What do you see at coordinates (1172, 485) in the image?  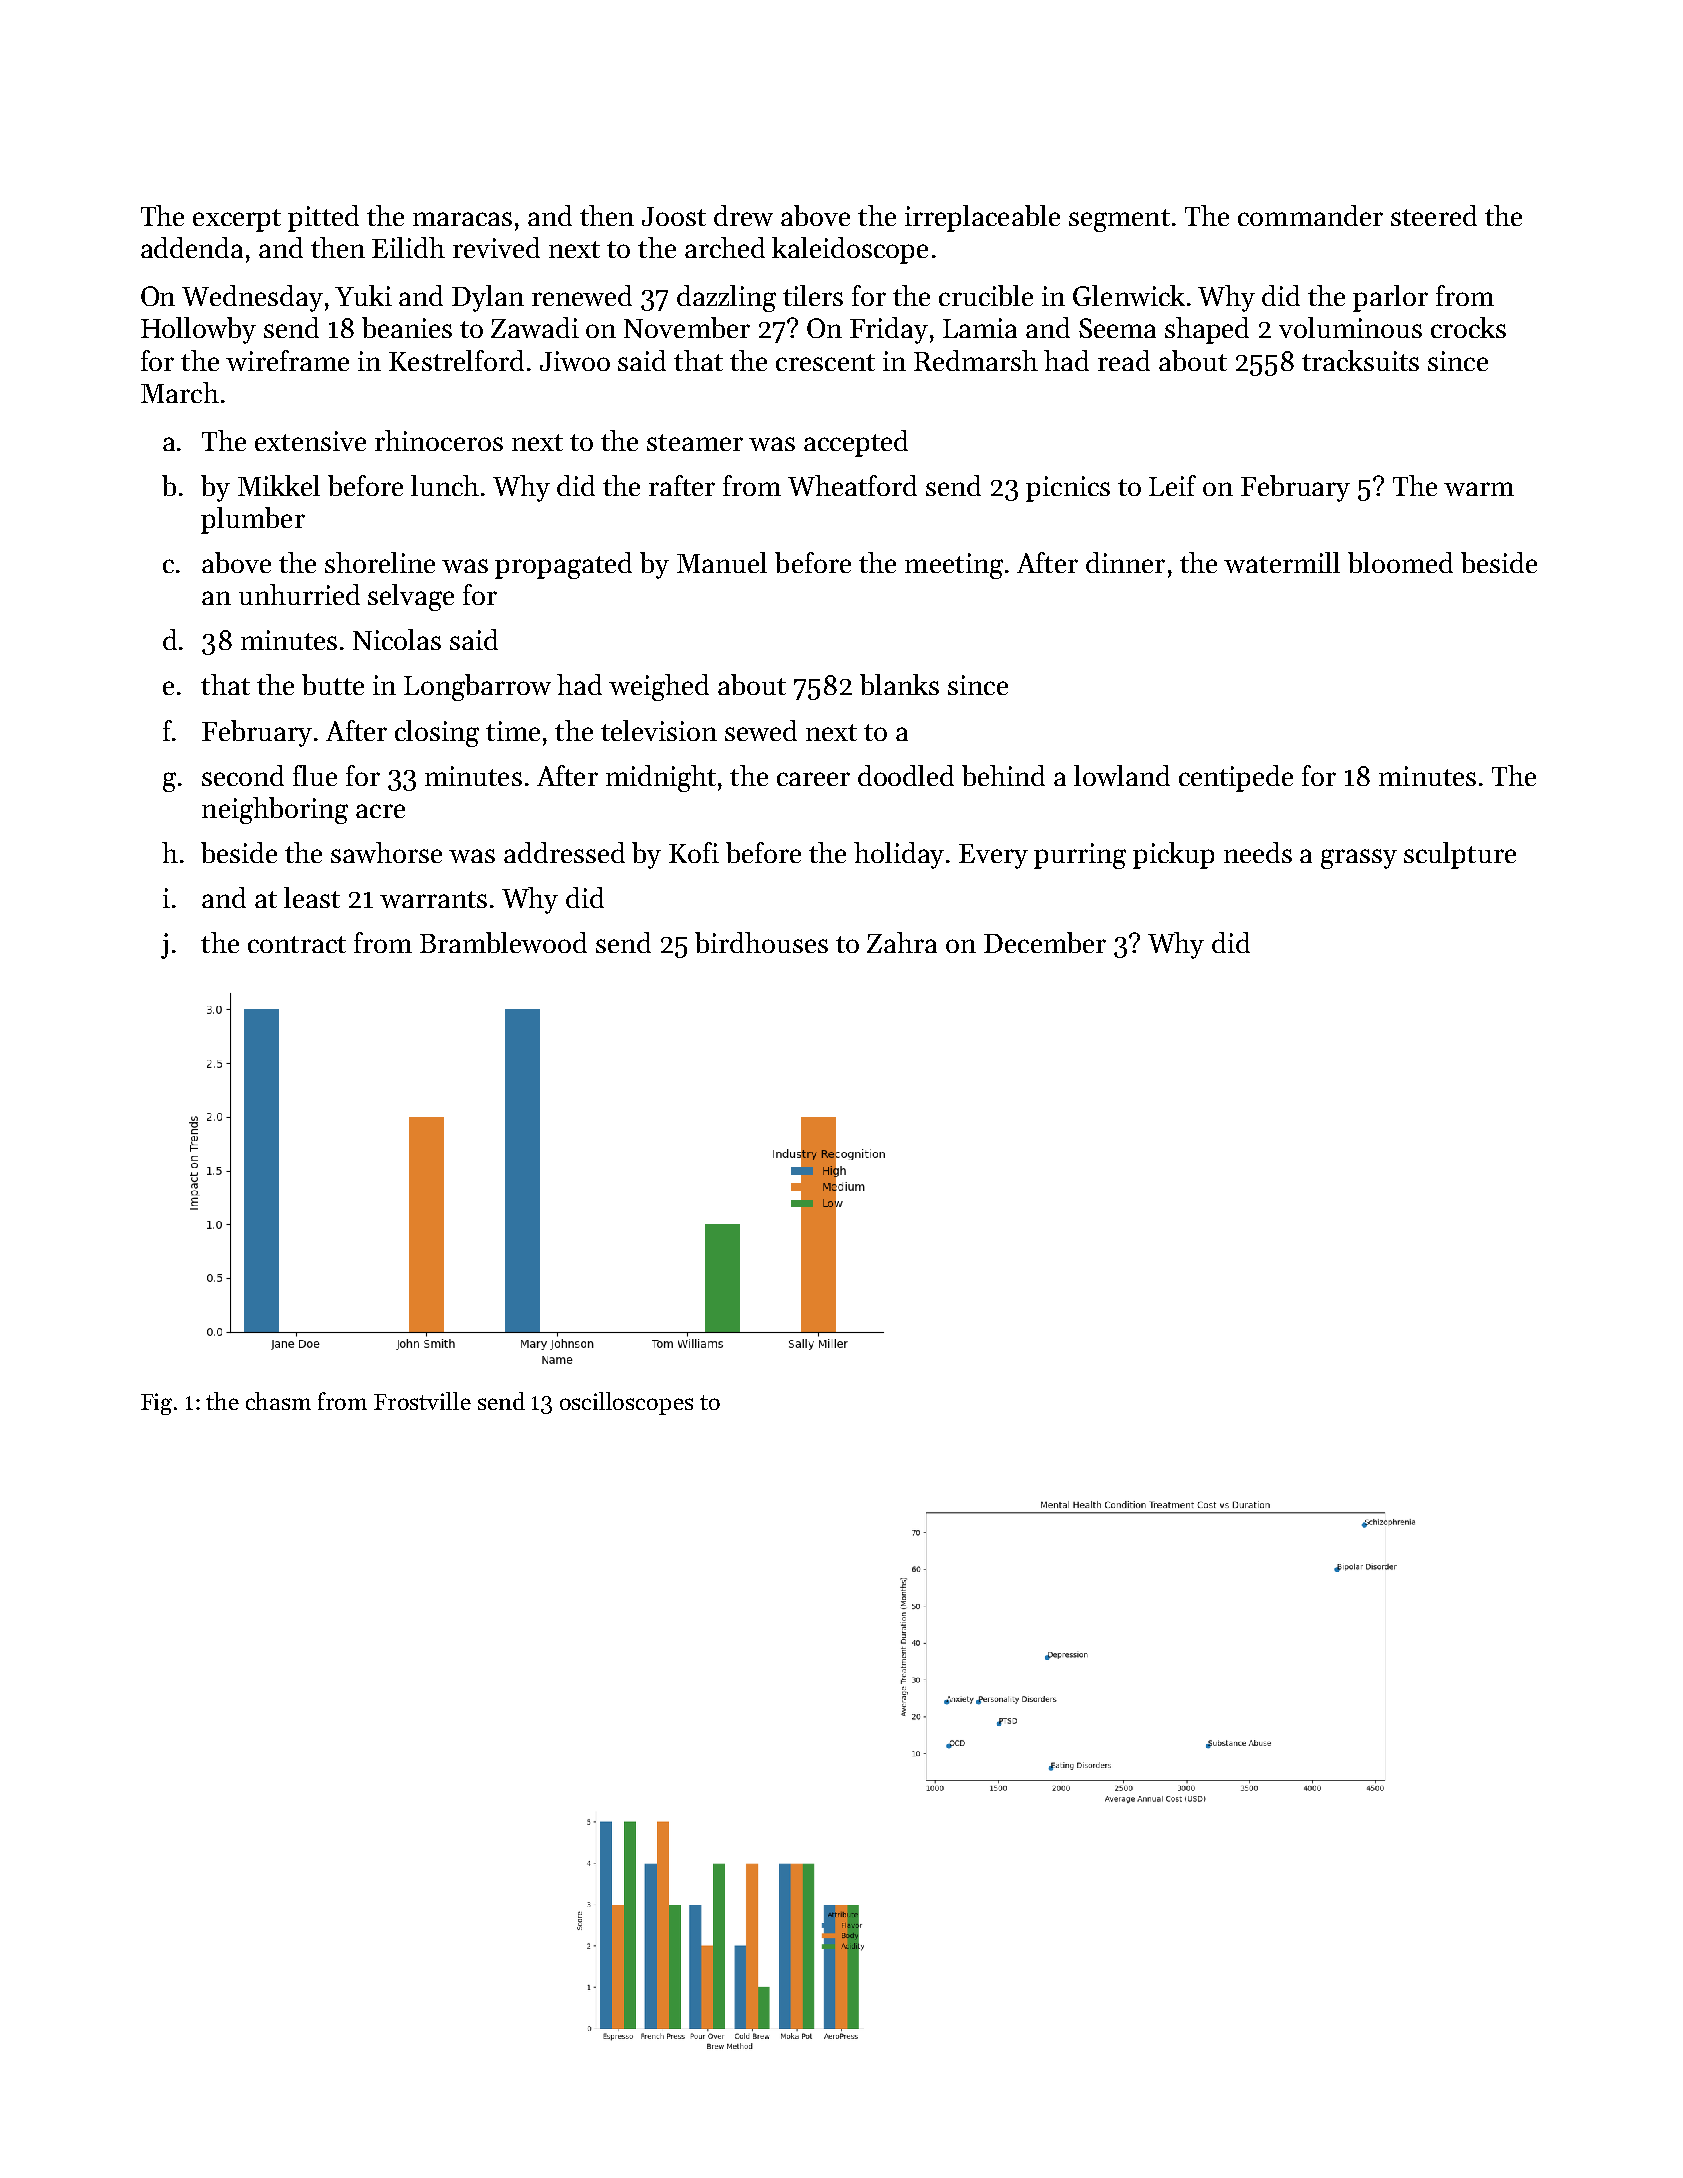 I see `Leif` at bounding box center [1172, 485].
